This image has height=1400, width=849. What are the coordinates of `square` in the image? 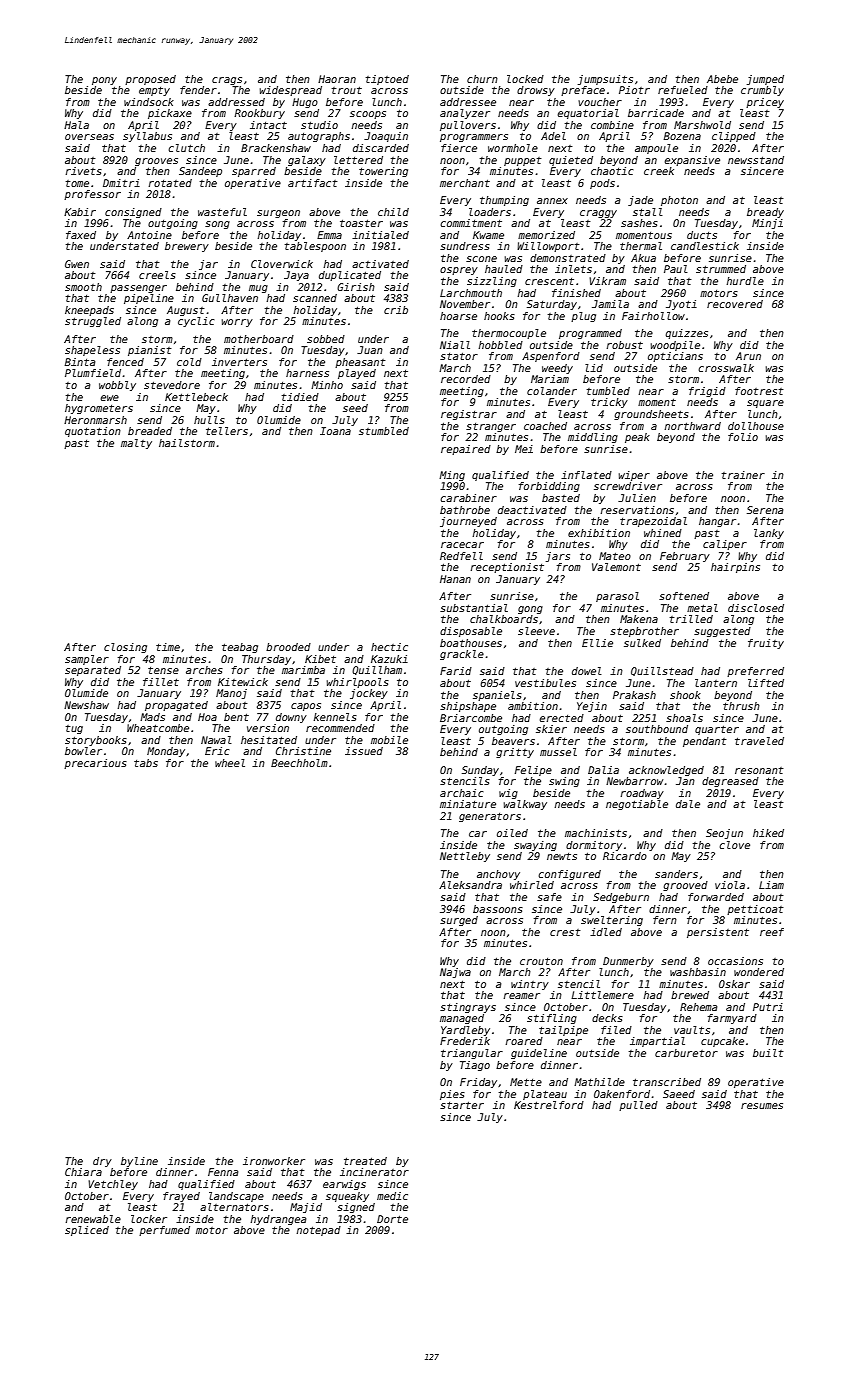 It's located at (765, 404).
